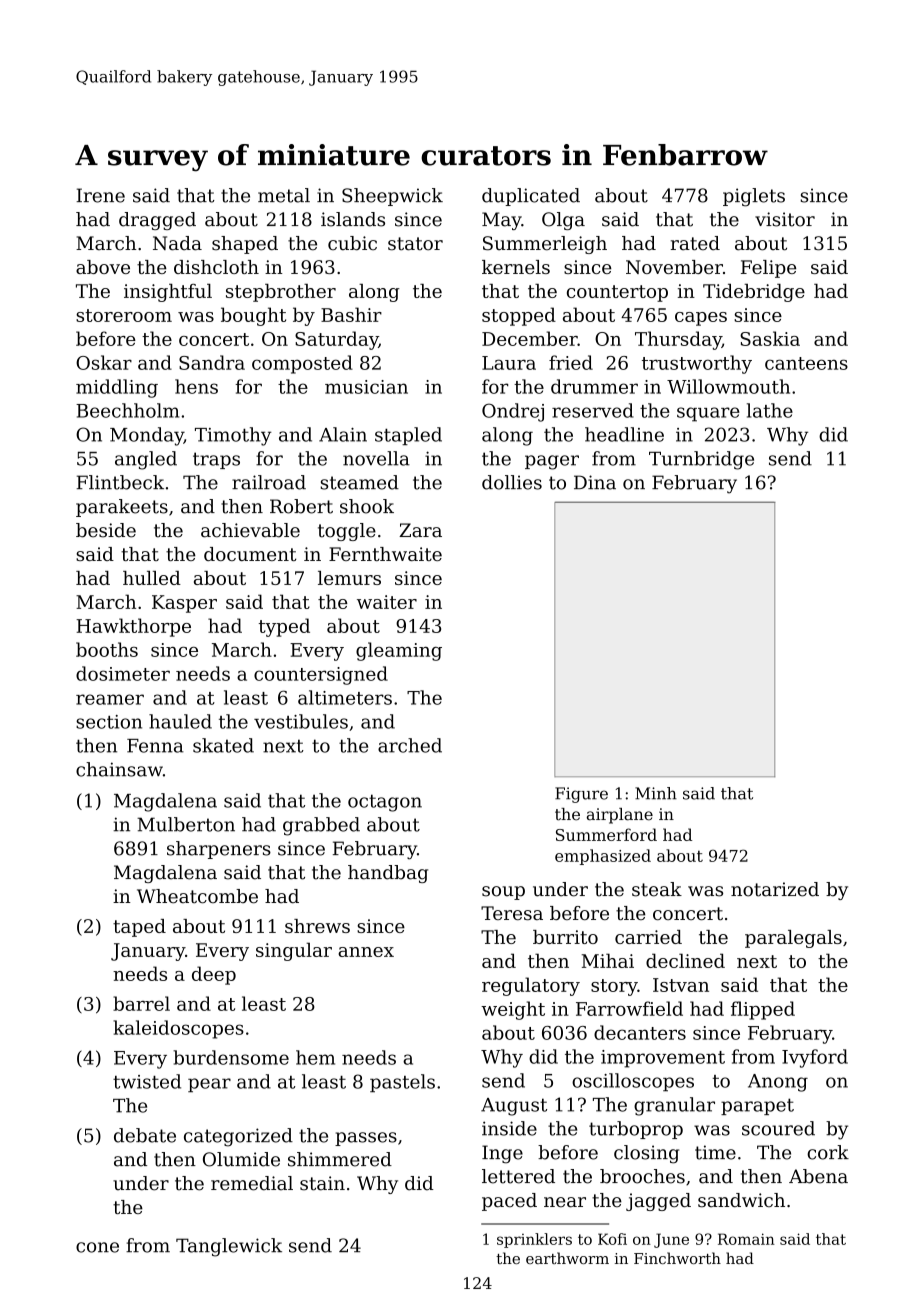 Image resolution: width=924 pixels, height=1314 pixels. I want to click on Tanglewick, so click(229, 1247).
